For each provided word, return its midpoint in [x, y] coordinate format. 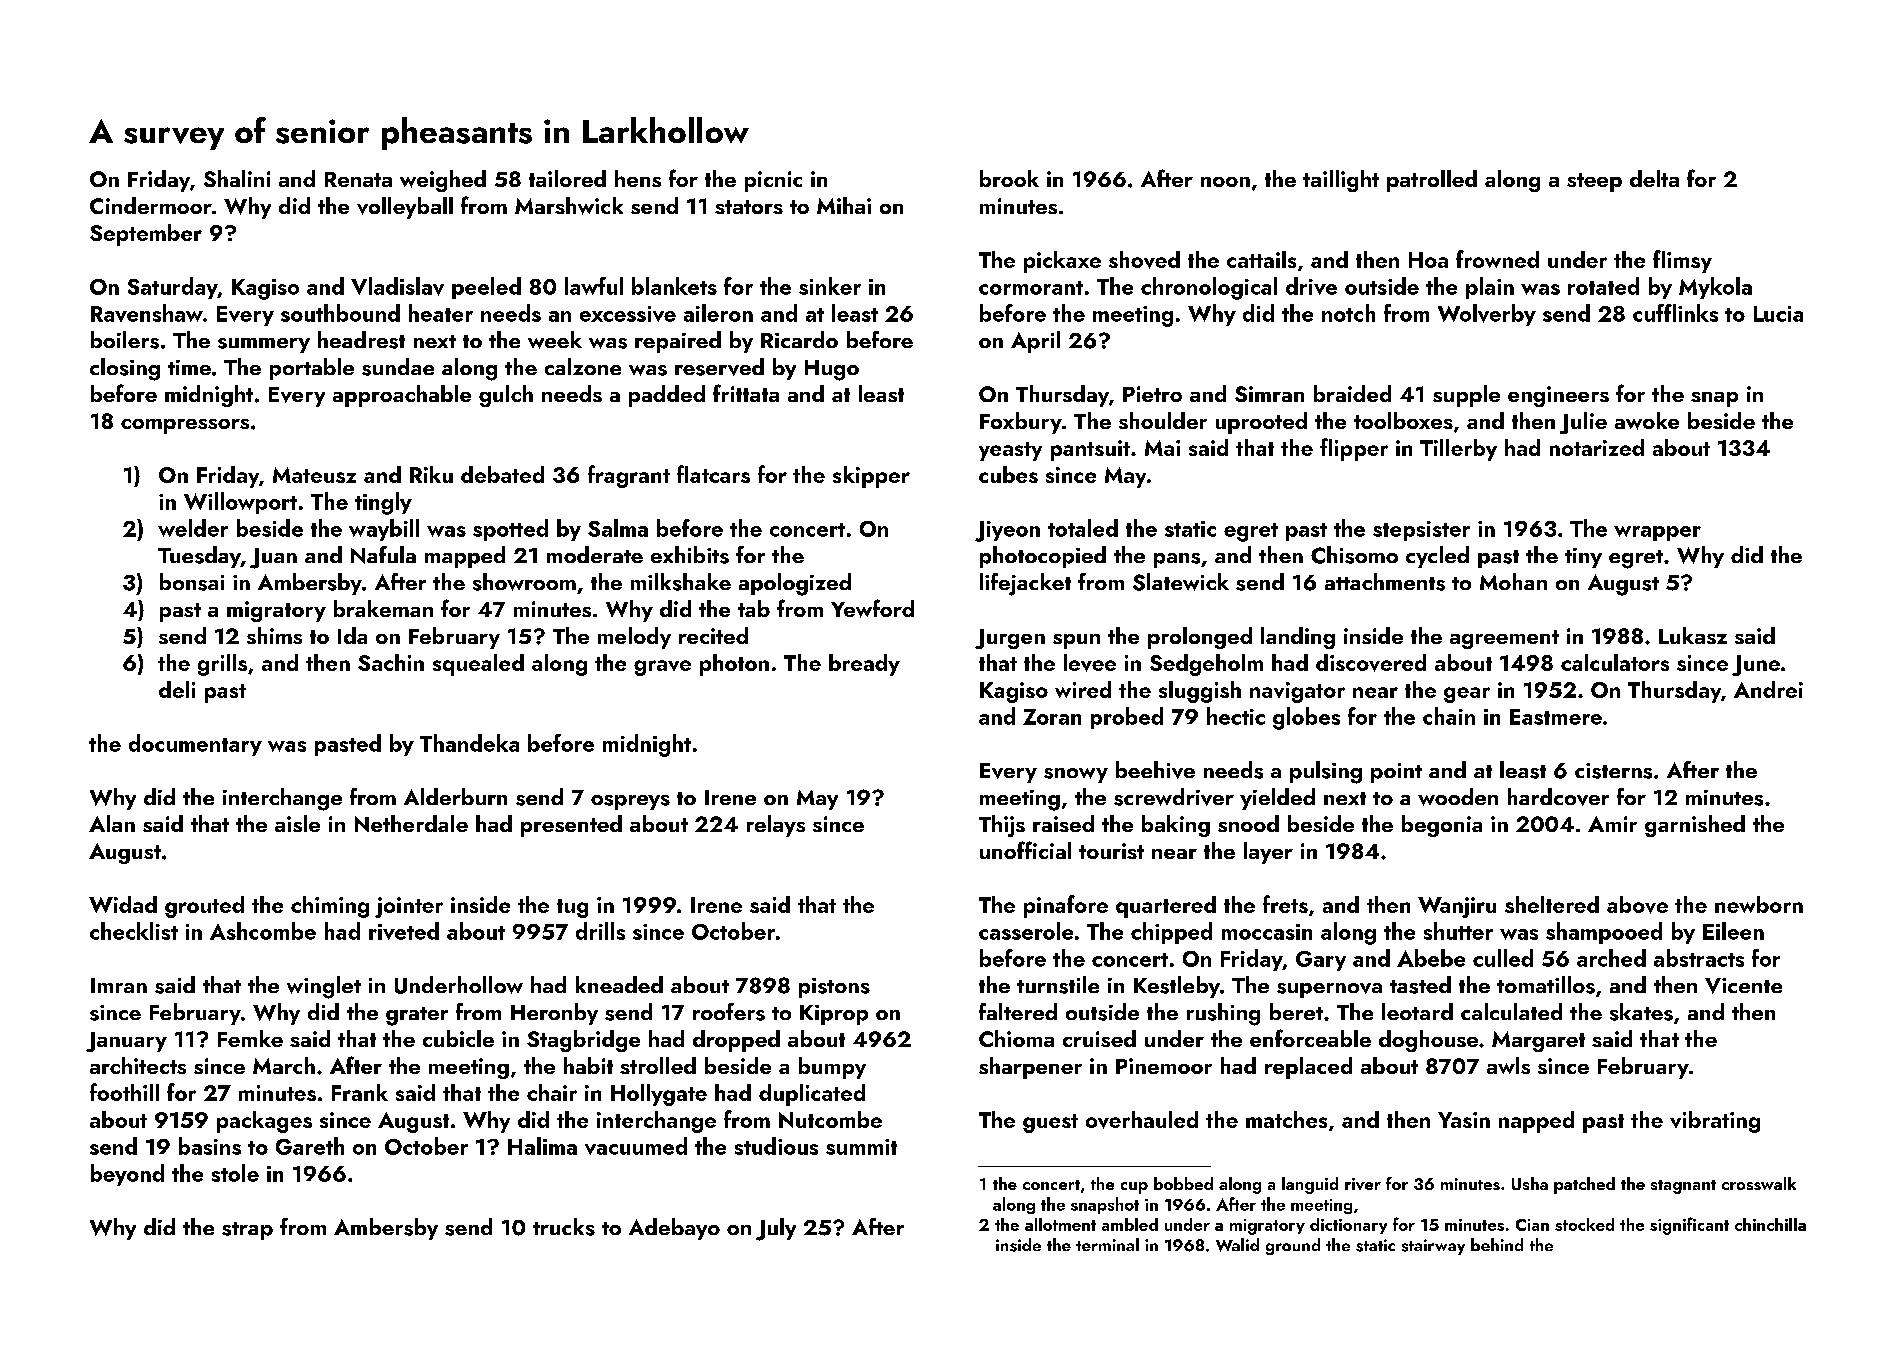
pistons [834, 988]
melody [634, 638]
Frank [360, 1092]
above [1637, 905]
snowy [1076, 775]
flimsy [1682, 261]
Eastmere [1556, 717]
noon [1225, 182]
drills [600, 931]
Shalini [237, 178]
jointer [409, 907]
